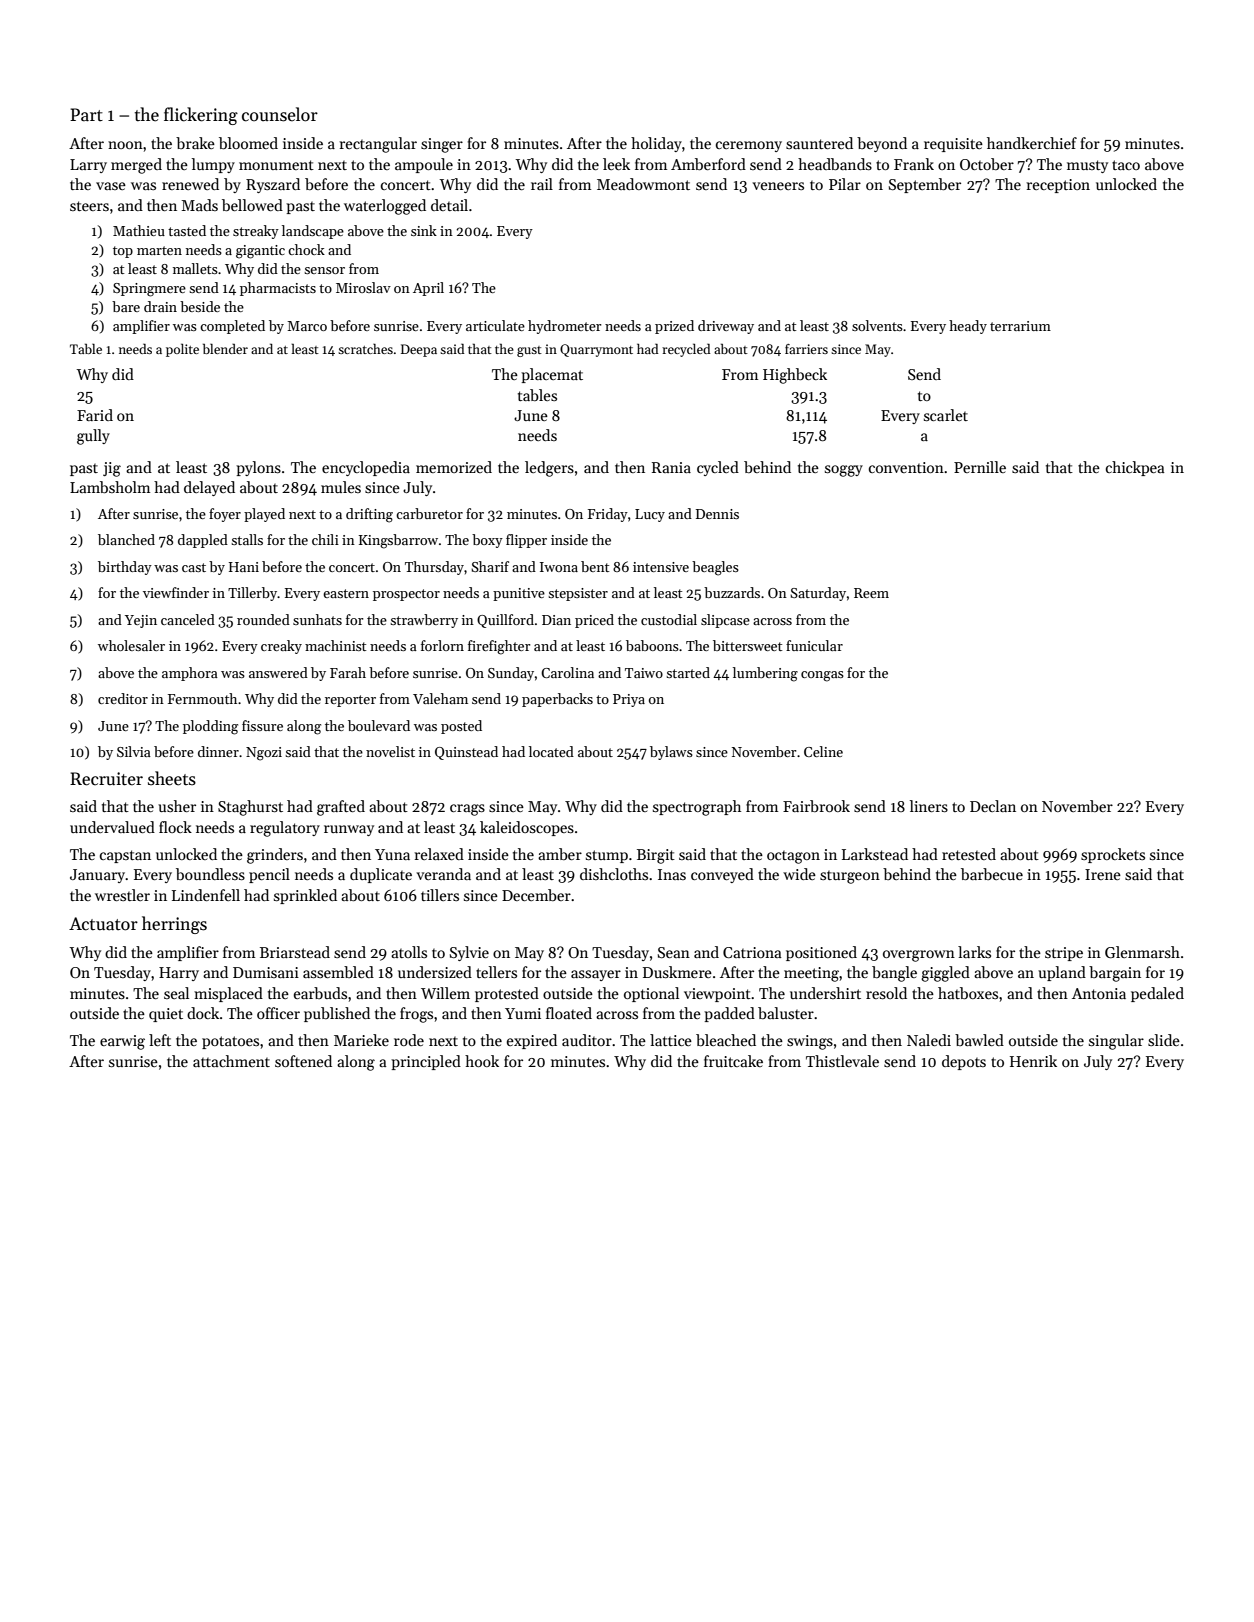  What do you see at coordinates (564, 327) in the screenshot?
I see `hydrometer` at bounding box center [564, 327].
